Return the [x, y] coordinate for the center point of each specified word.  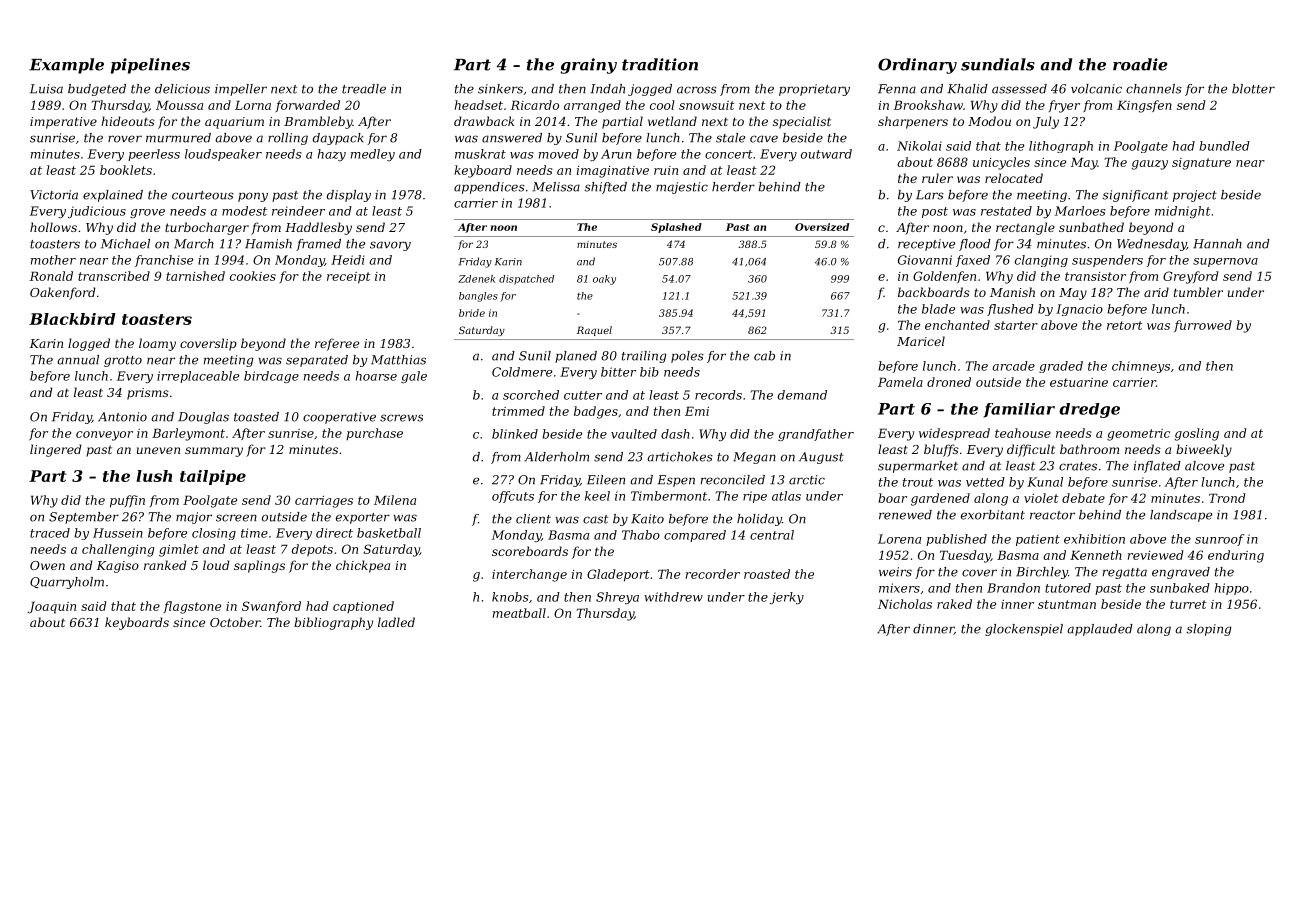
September [84, 518]
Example [66, 66]
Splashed [676, 228]
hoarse [376, 376]
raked [954, 604]
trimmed [518, 411]
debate [1083, 498]
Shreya [617, 598]
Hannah [1217, 244]
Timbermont [669, 496]
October [235, 622]
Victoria [54, 195]
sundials [998, 64]
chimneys [1141, 367]
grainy [588, 66]
